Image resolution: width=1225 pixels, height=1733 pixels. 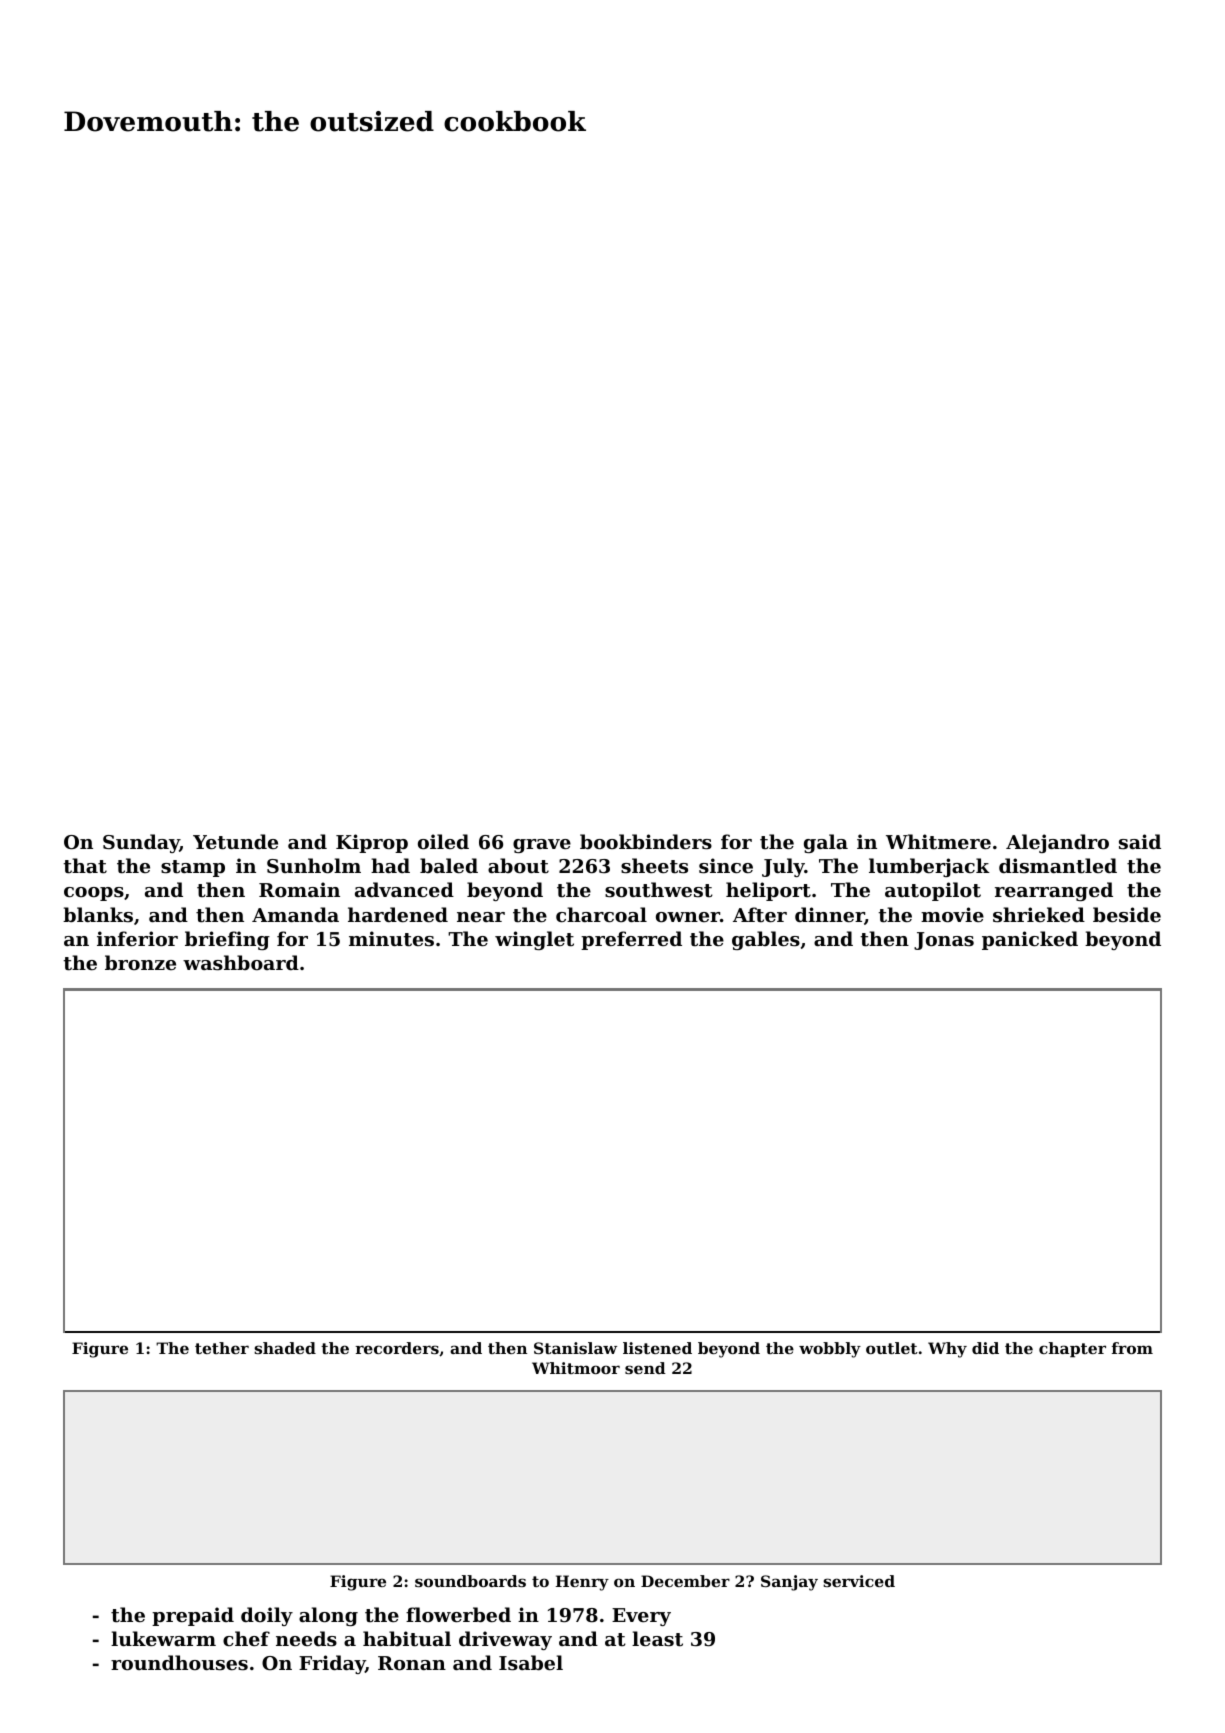 What do you see at coordinates (1132, 1348) in the image?
I see `from` at bounding box center [1132, 1348].
